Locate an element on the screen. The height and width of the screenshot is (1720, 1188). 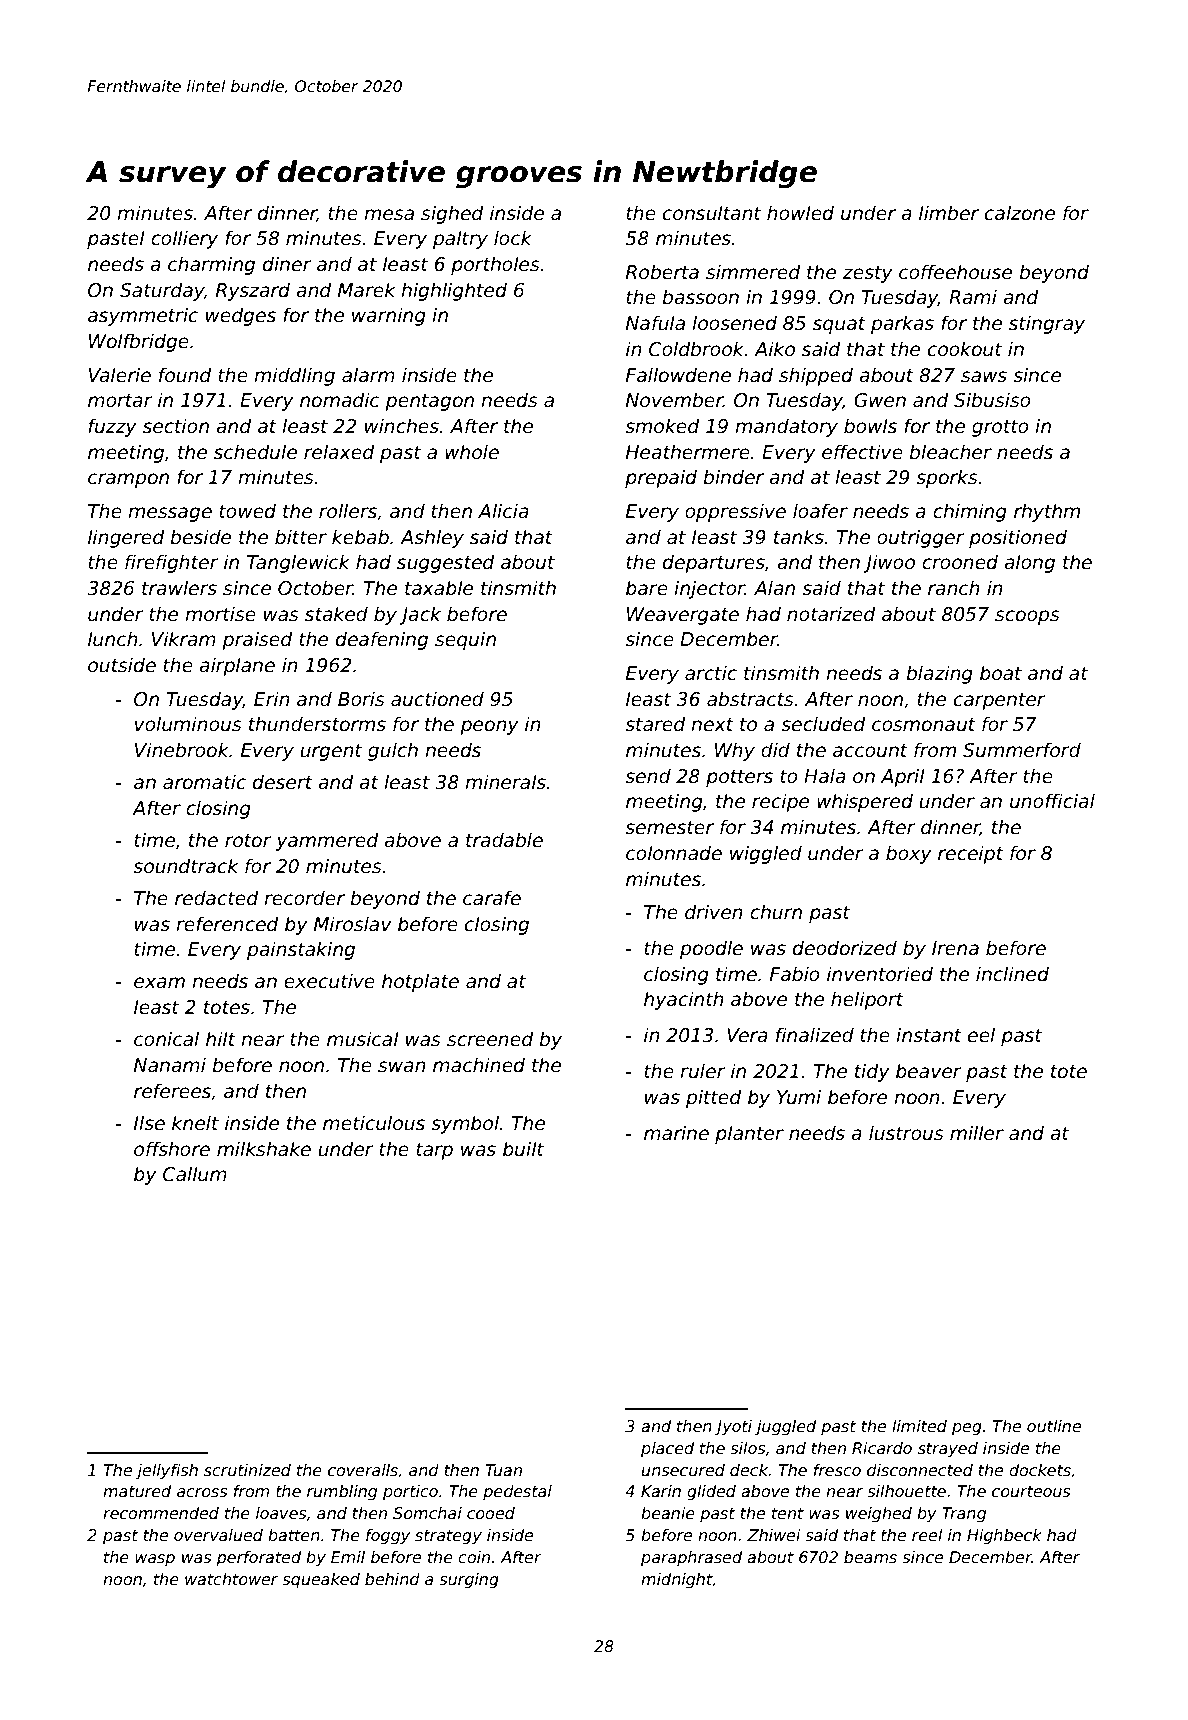
tarp is located at coordinates (434, 1151).
